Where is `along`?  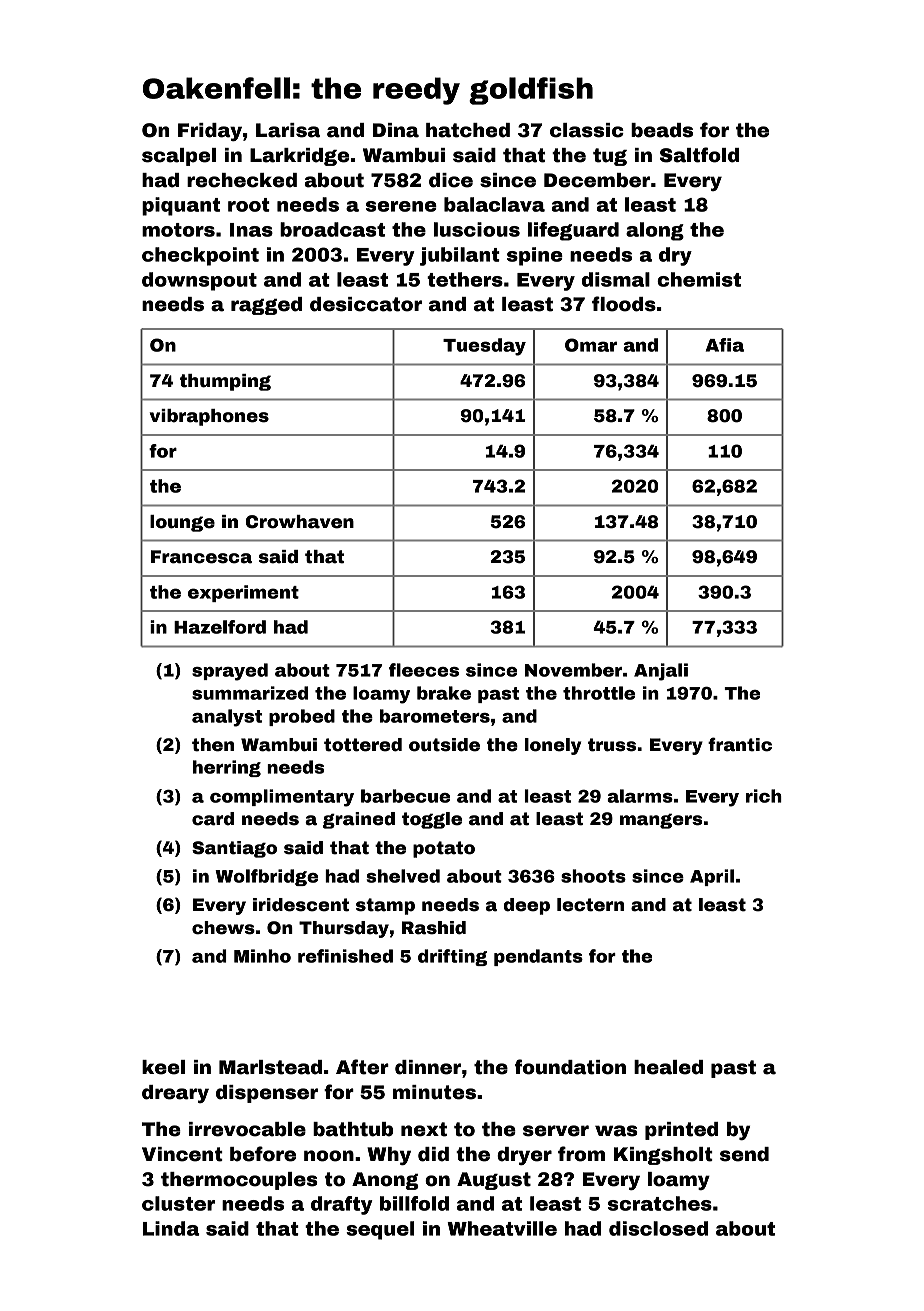
along is located at coordinates (655, 231).
